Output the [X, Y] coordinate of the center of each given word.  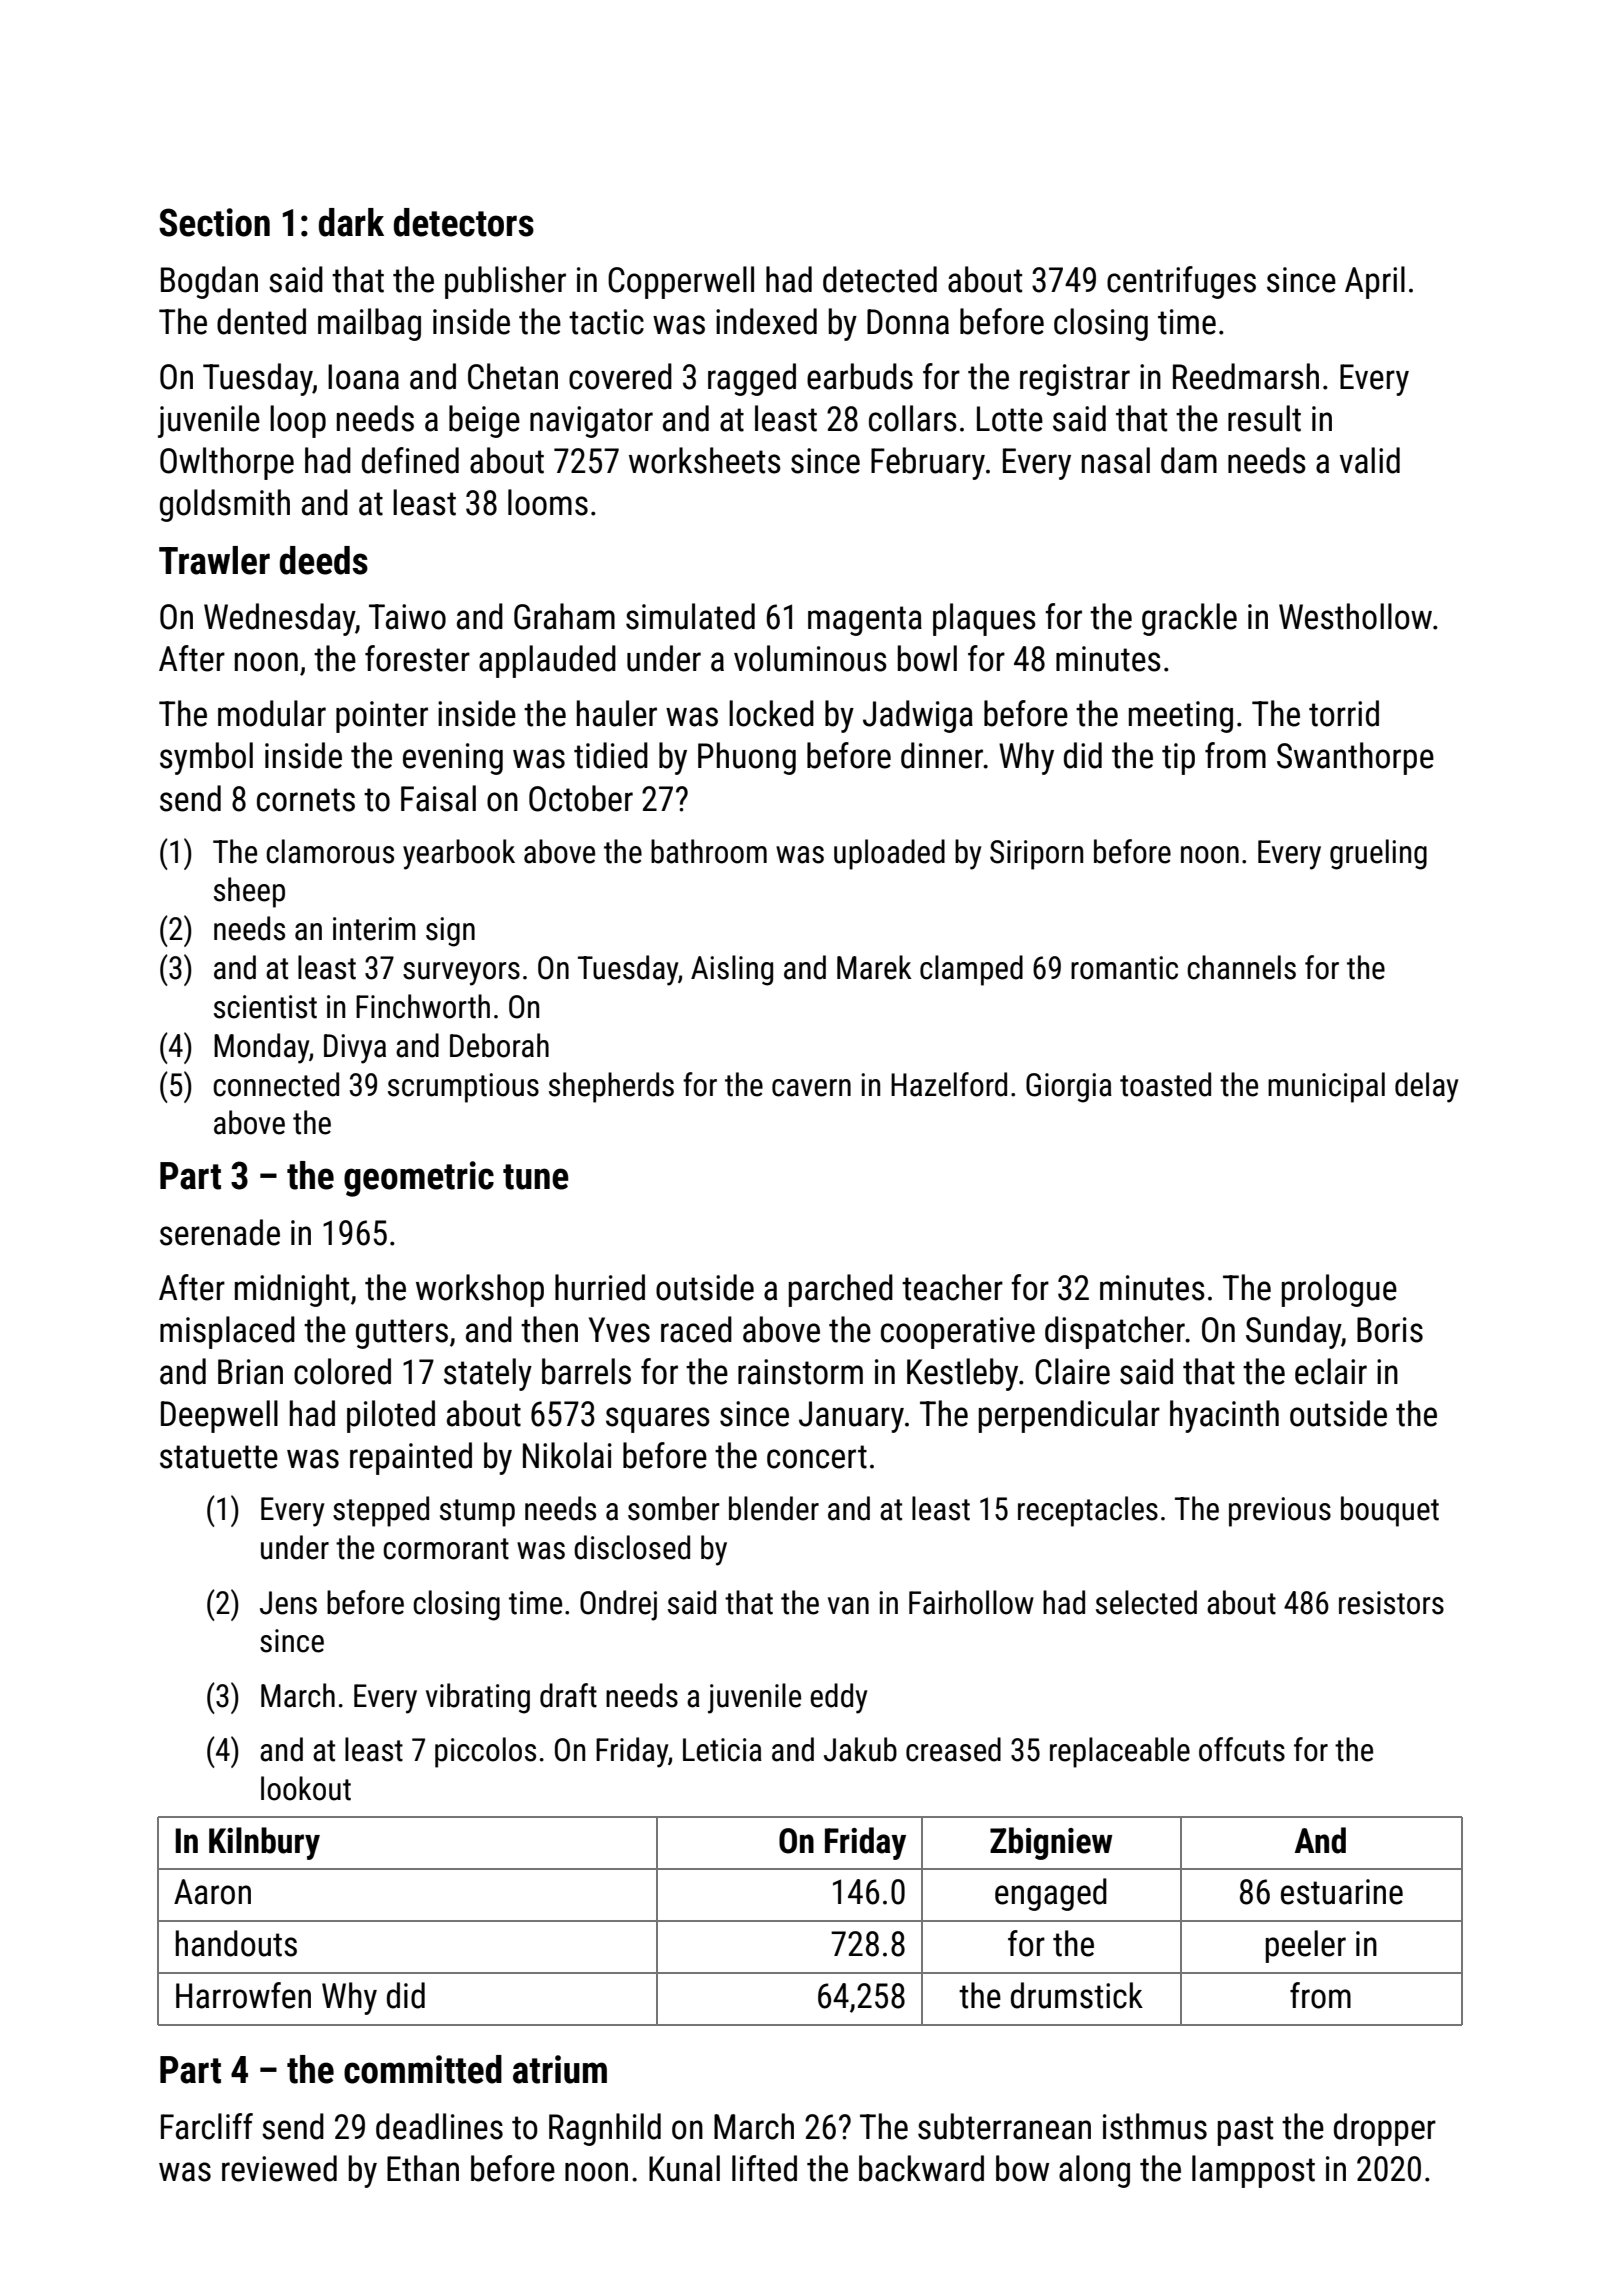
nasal [1116, 460]
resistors [1391, 1603]
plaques [984, 619]
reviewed [279, 2168]
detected [880, 279]
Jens [288, 1603]
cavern [811, 1088]
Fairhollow [971, 1602]
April [1375, 282]
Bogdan [209, 282]
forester [417, 658]
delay [1426, 1087]
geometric [419, 1179]
